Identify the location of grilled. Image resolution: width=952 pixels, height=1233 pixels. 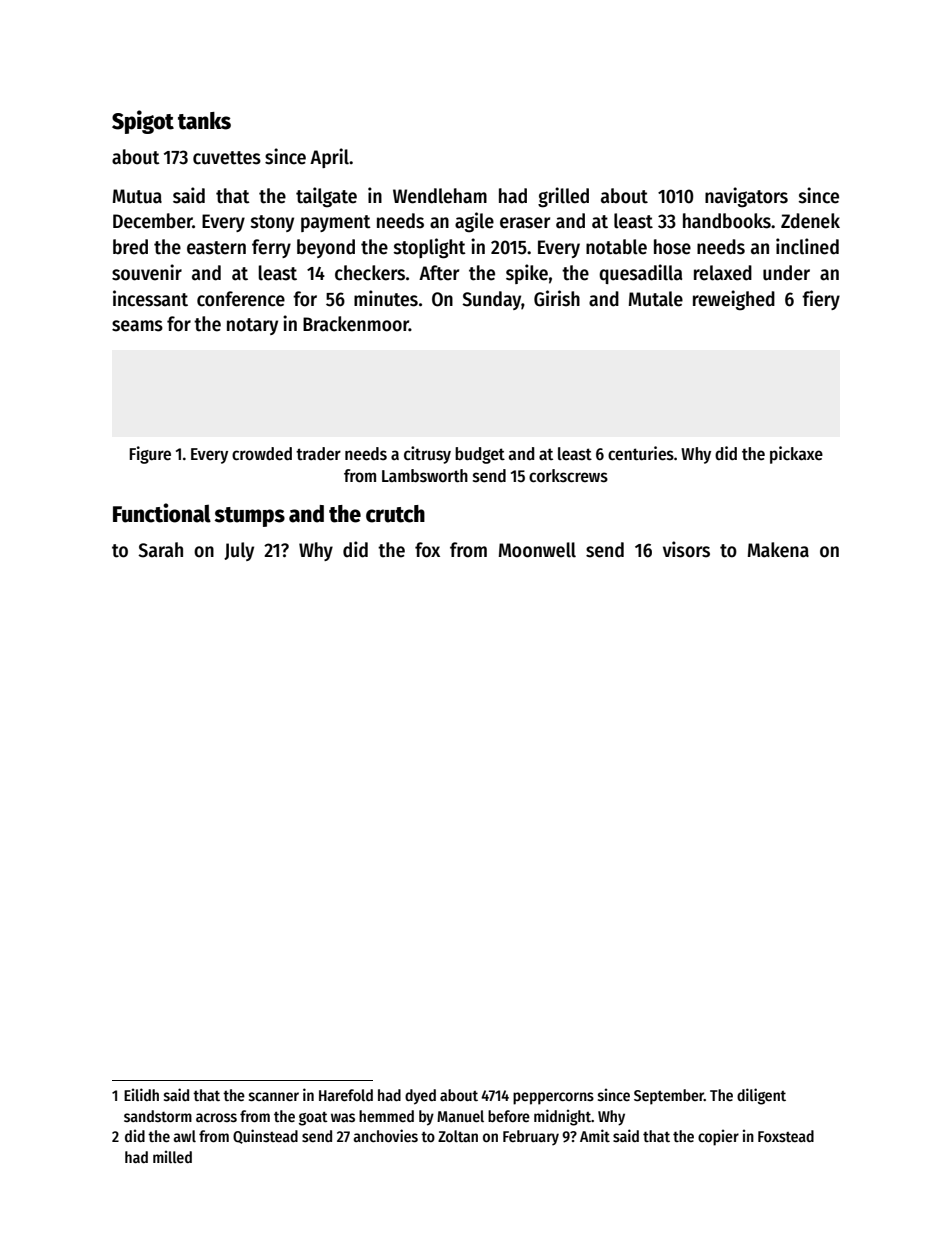
(563, 197).
